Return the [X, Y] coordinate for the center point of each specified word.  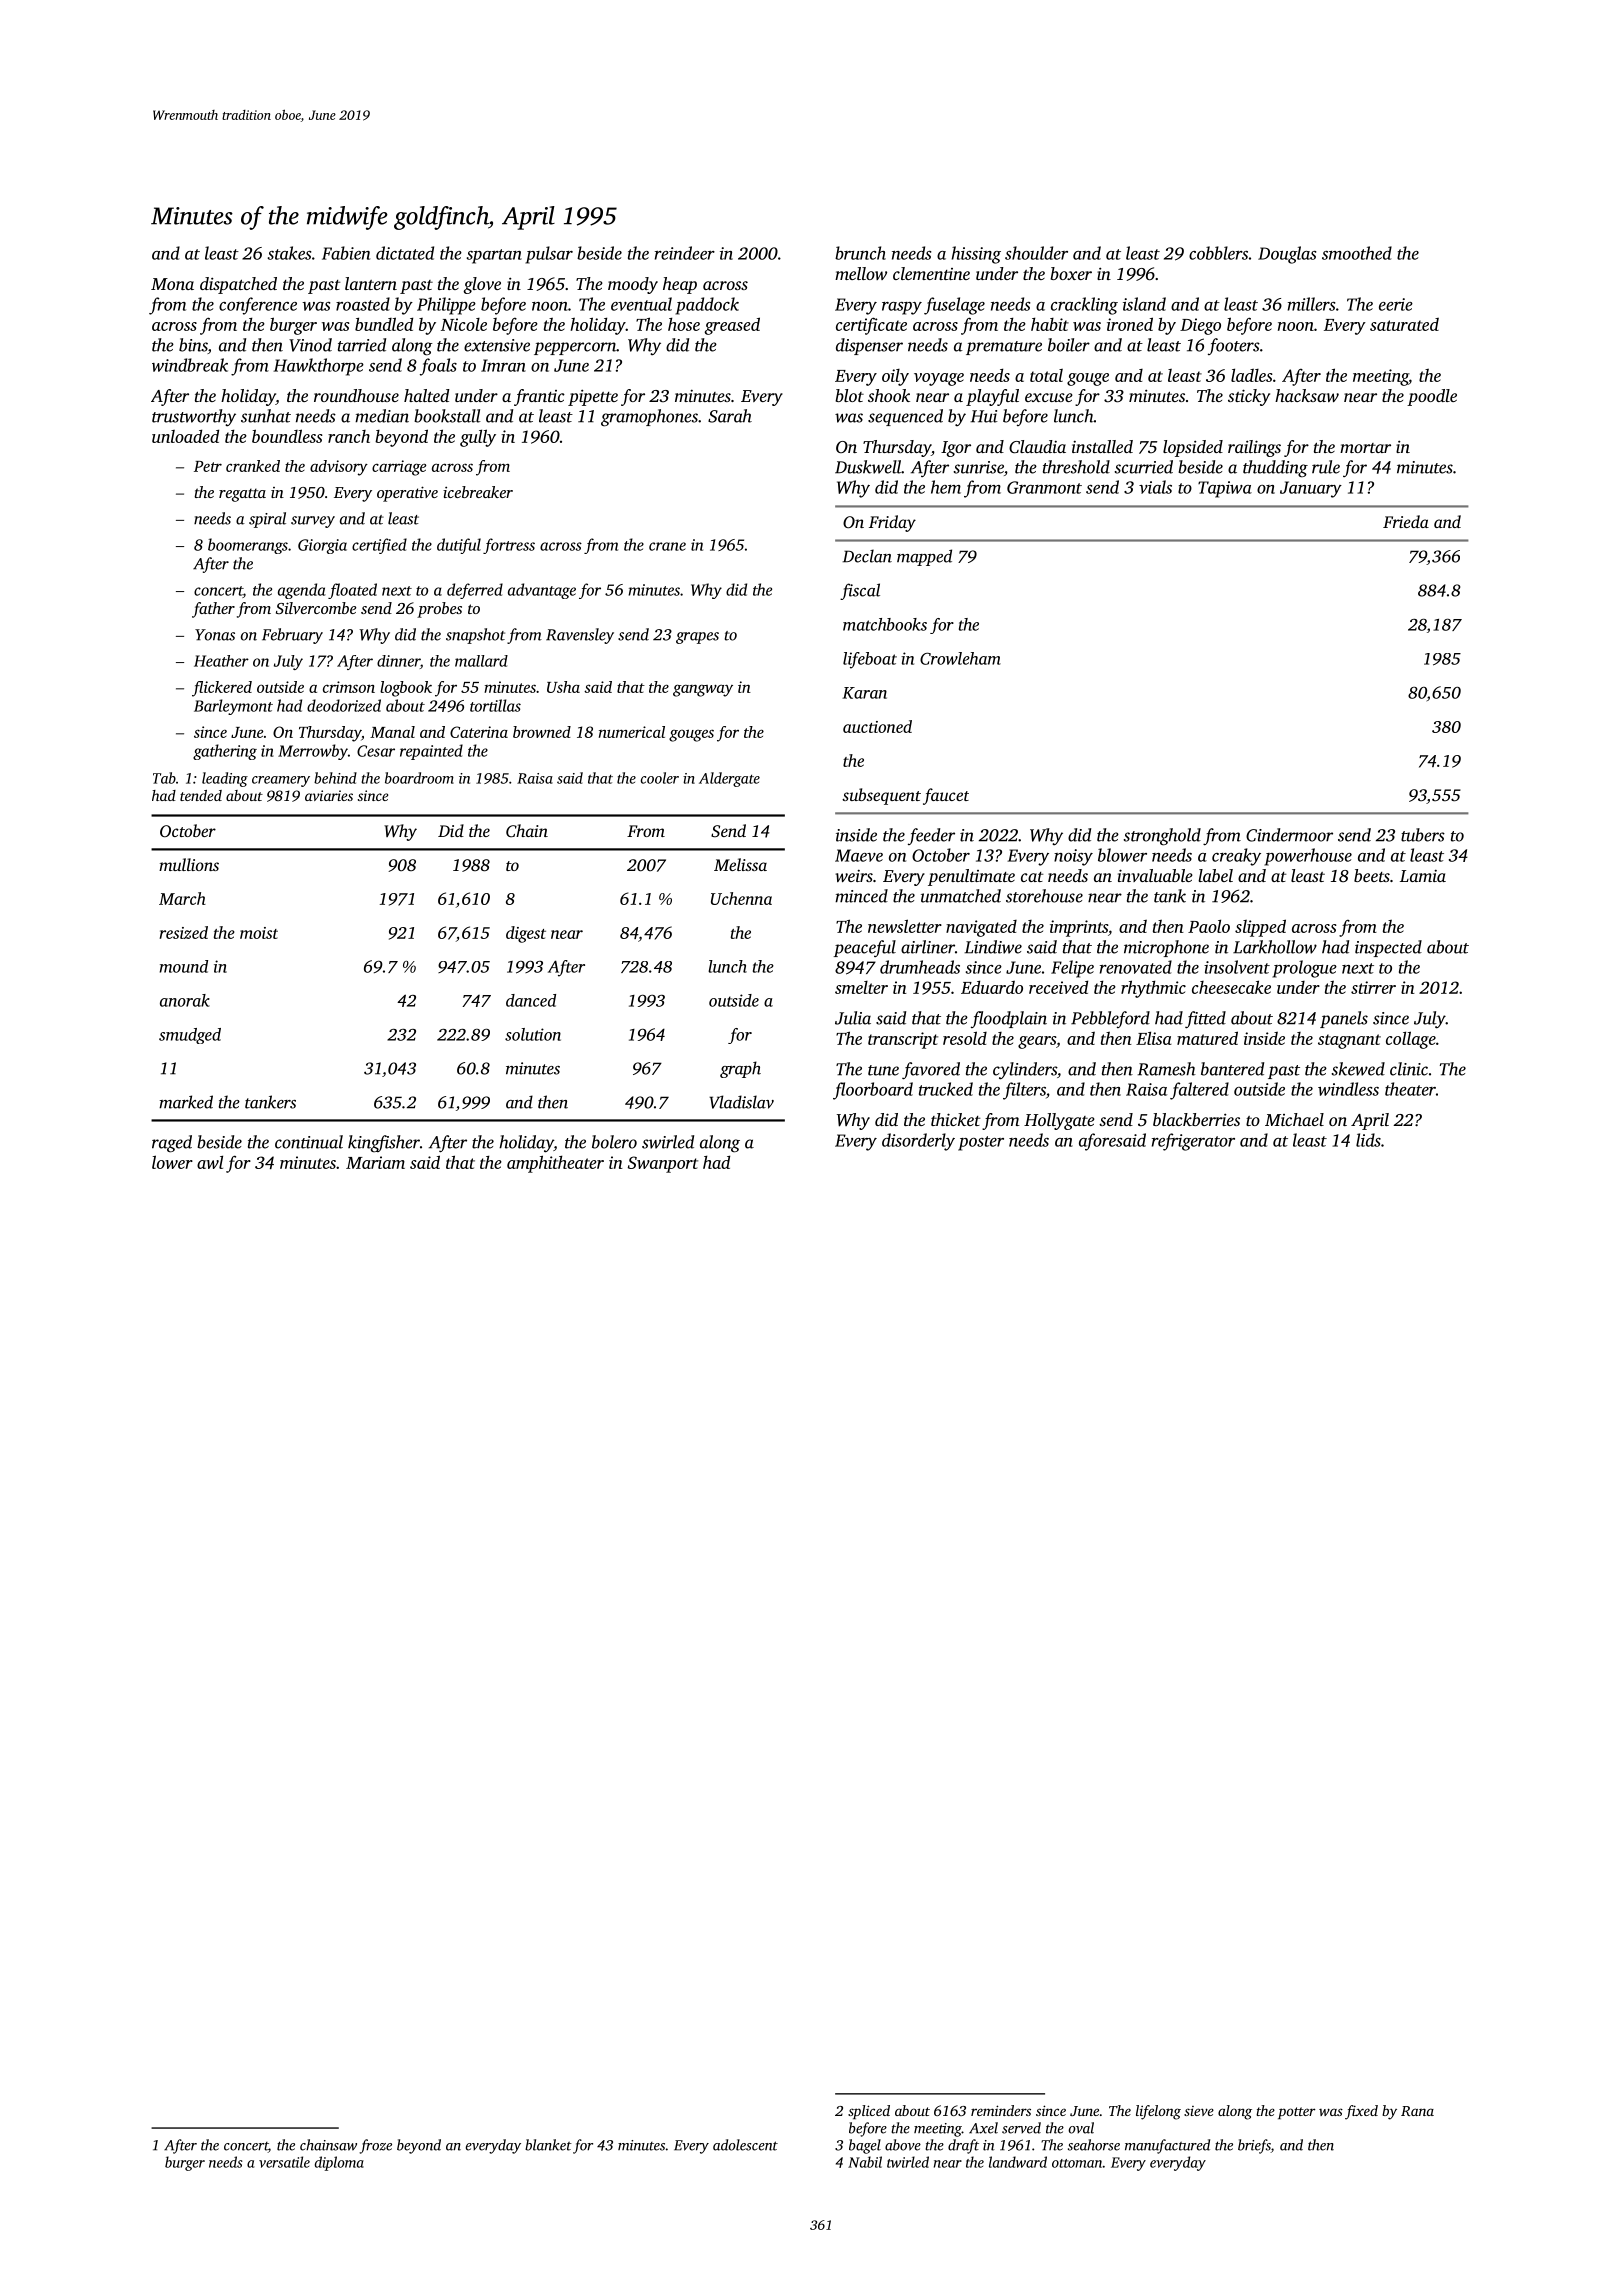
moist [259, 933]
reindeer [685, 253]
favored [931, 1070]
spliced [869, 2112]
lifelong [1158, 2112]
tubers [1423, 835]
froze [375, 2146]
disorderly [918, 1142]
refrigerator [1193, 1142]
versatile [284, 2162]
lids [1368, 1140]
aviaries [329, 795]
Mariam [375, 1162]
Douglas [1287, 255]
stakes [289, 253]
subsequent [881, 796]
